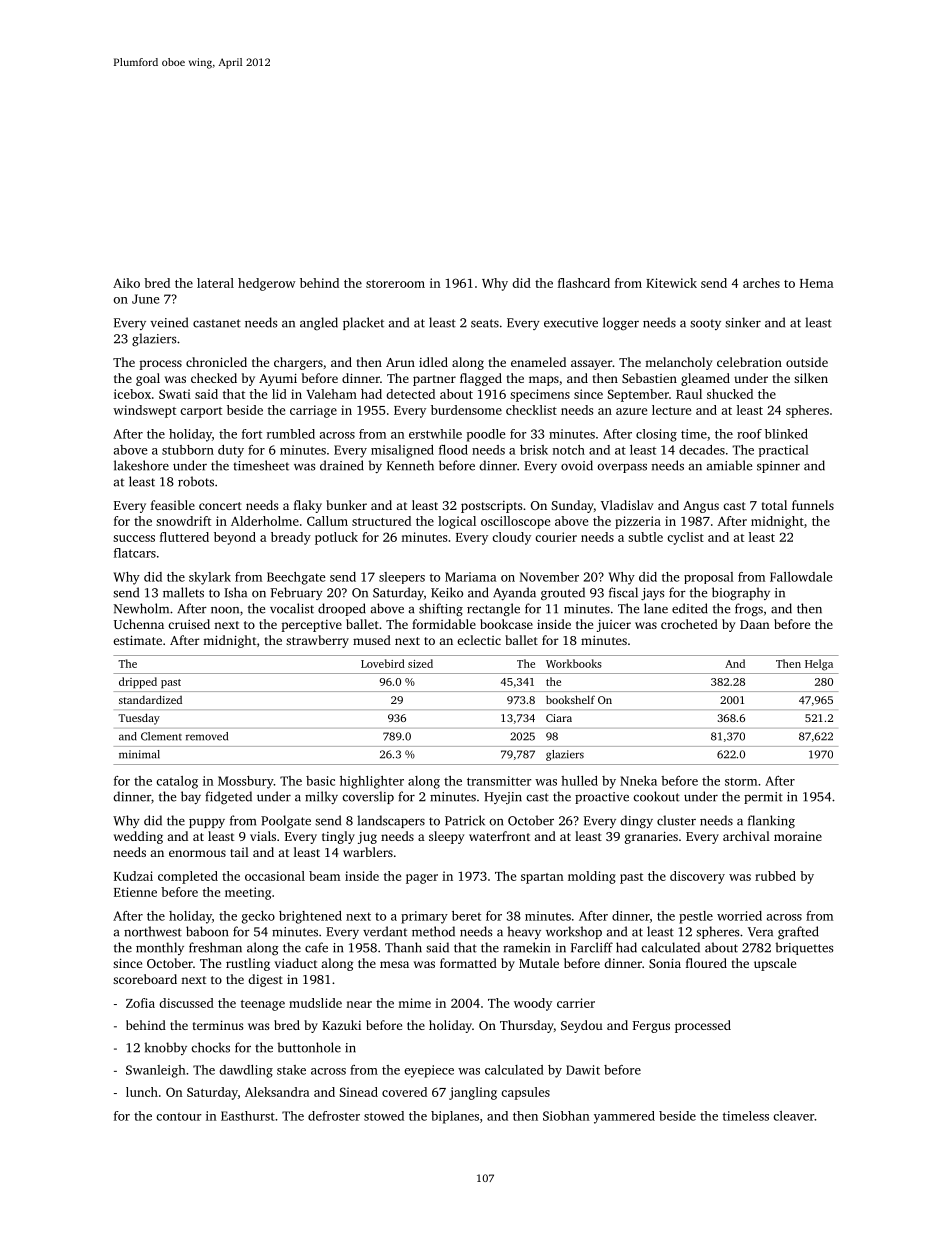  I want to click on cleaver, so click(793, 1116).
